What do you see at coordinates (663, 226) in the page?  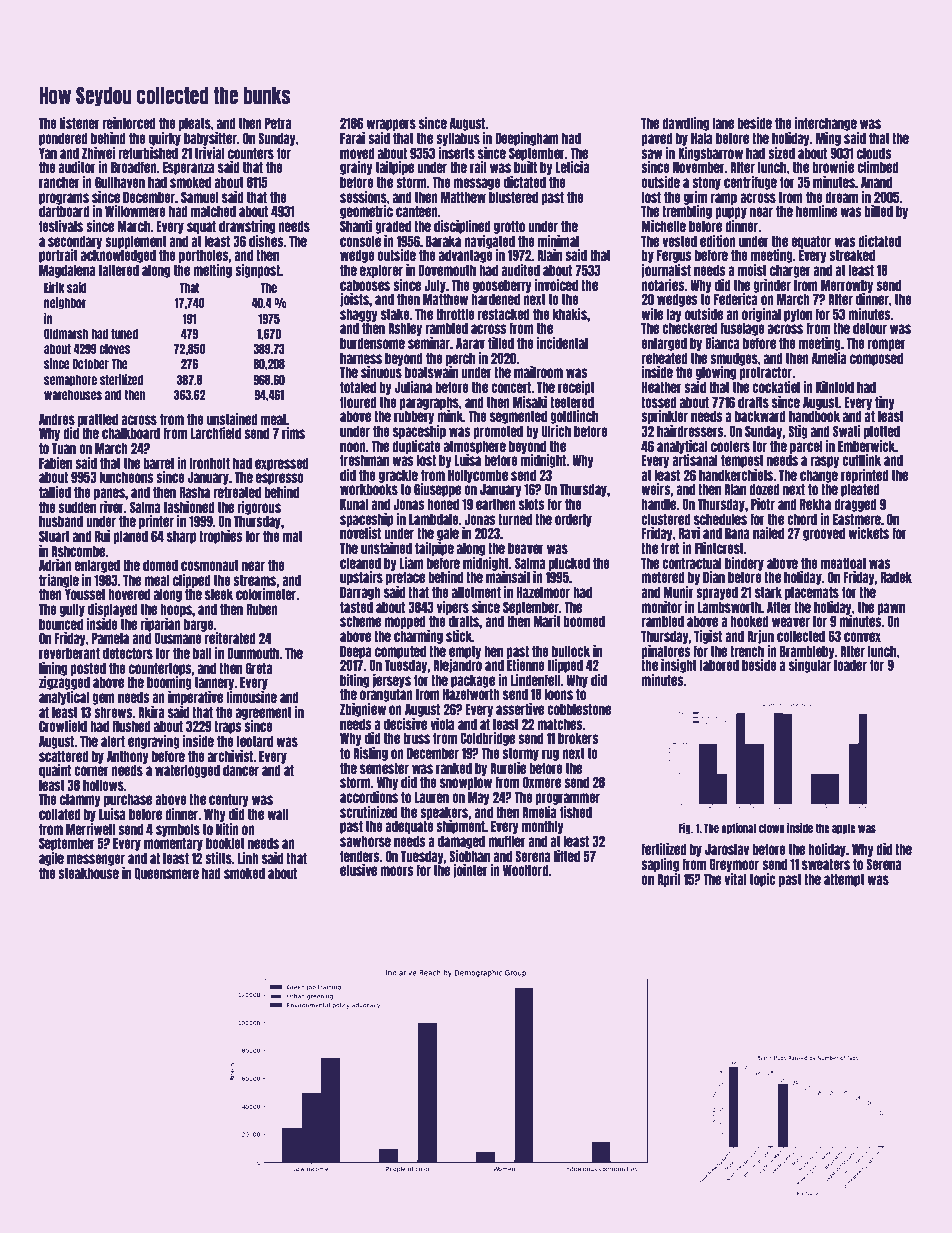 I see `Michelle` at bounding box center [663, 226].
